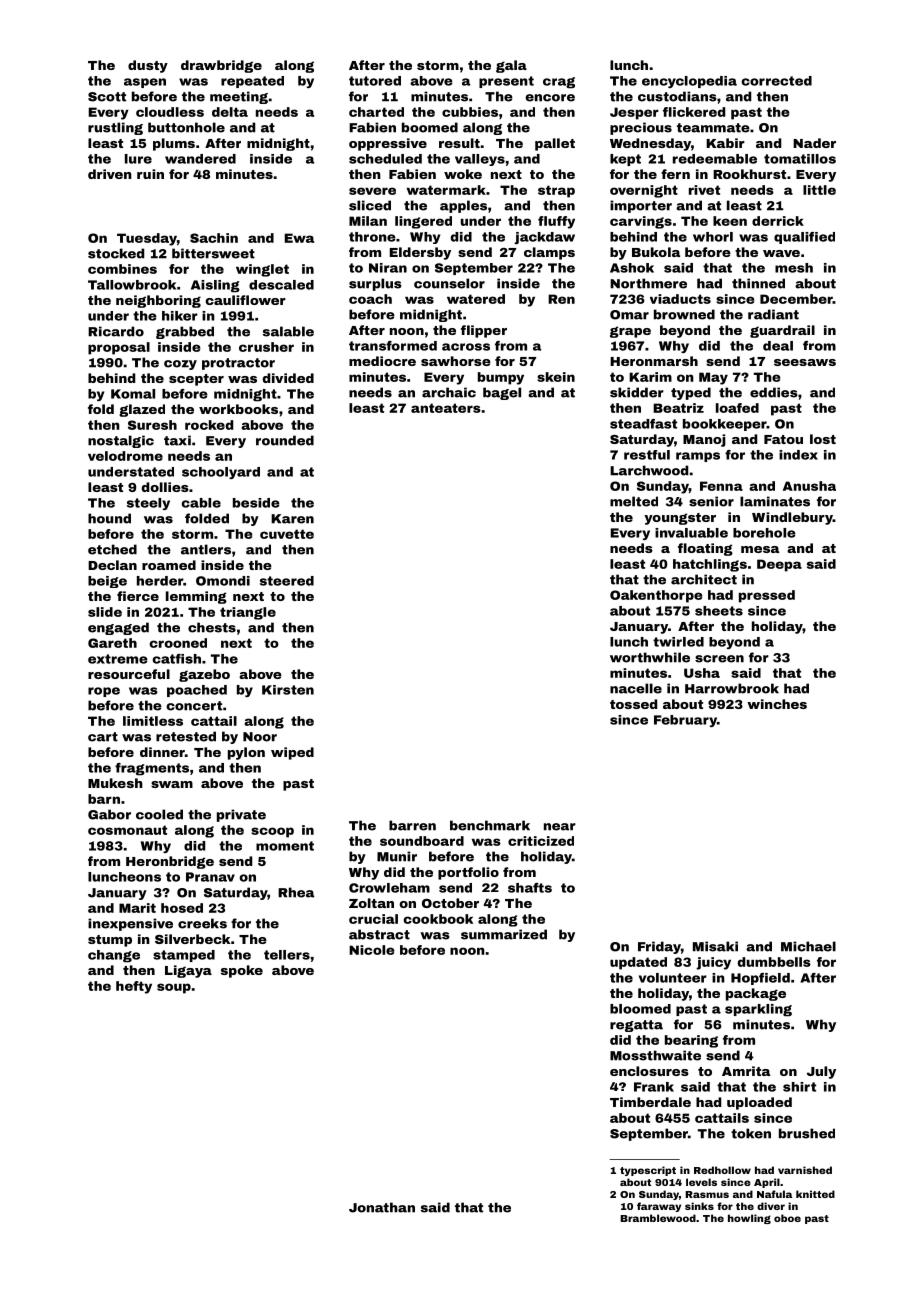 The image size is (924, 1308). I want to click on Jonathan, so click(382, 1207).
